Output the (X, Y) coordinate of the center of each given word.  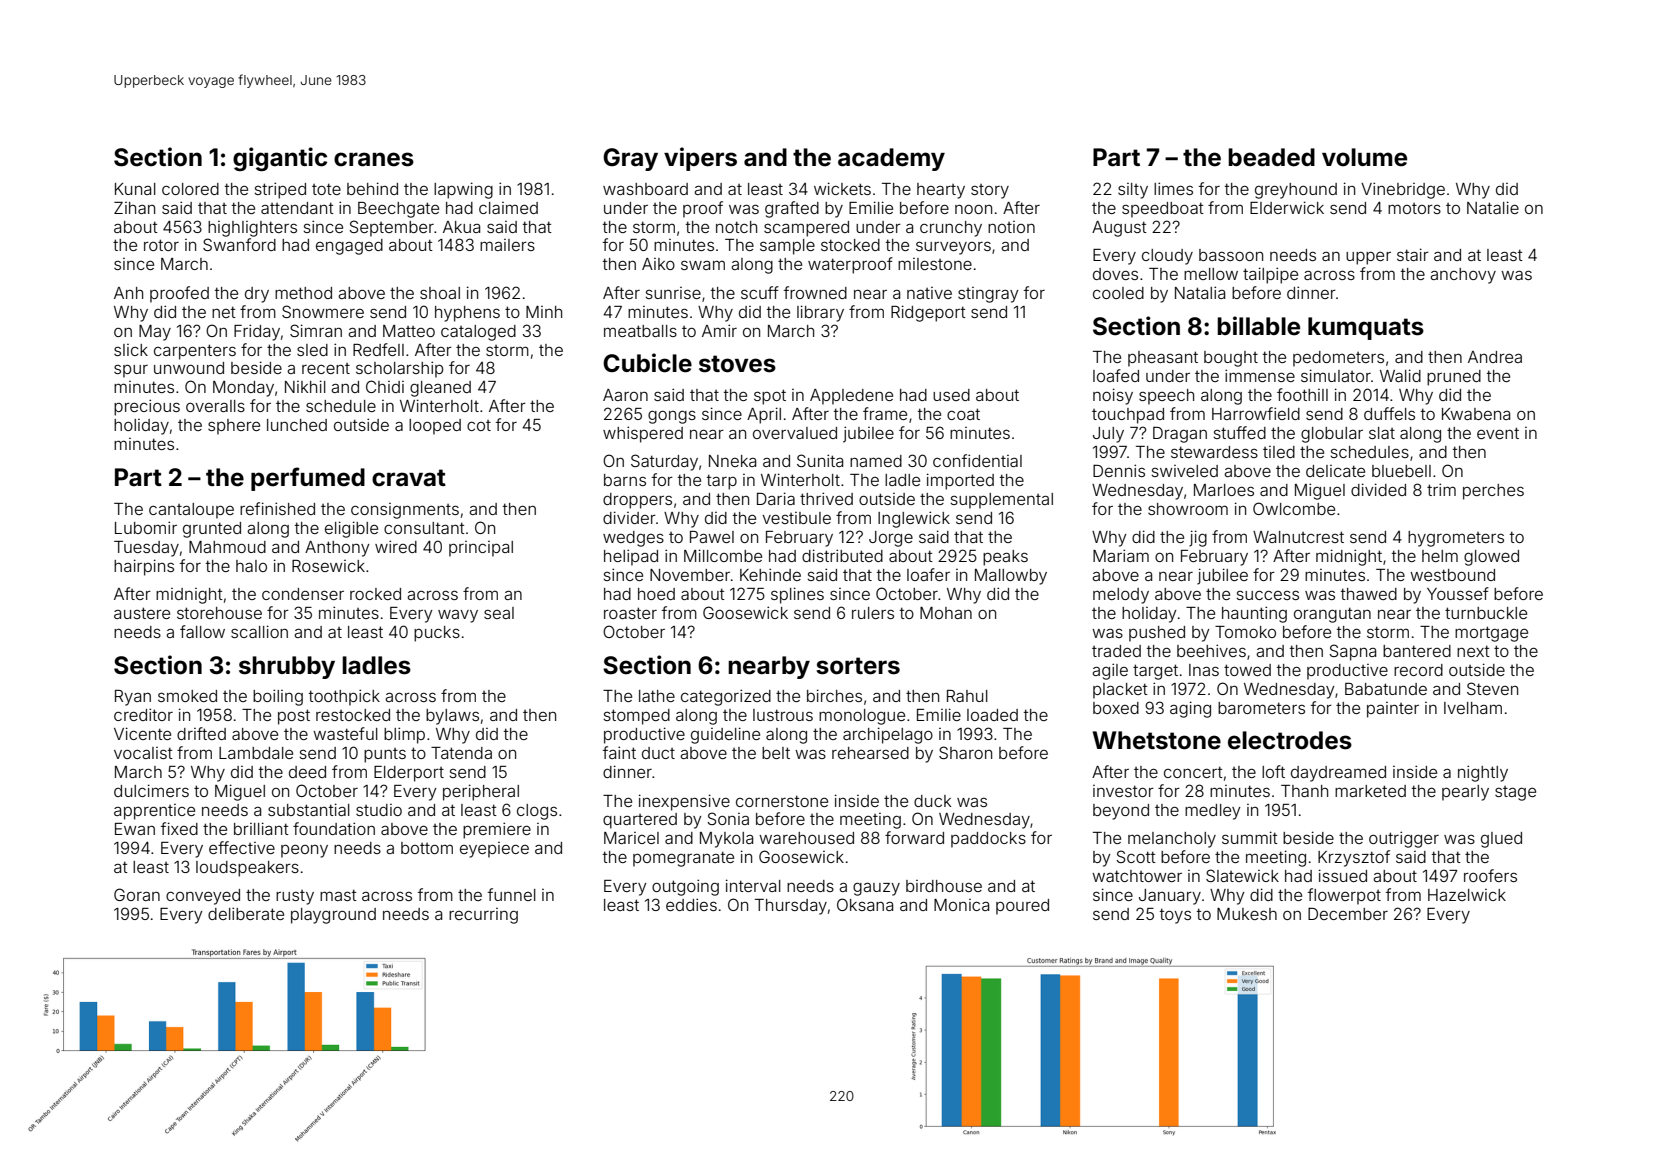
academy (891, 159)
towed (1247, 670)
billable (1258, 326)
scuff (760, 292)
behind (372, 188)
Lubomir (146, 527)
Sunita (820, 460)
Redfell (378, 349)
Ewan (135, 829)
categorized (726, 697)
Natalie (1493, 207)
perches (1493, 492)
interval (753, 885)
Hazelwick (1467, 895)
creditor (143, 714)
